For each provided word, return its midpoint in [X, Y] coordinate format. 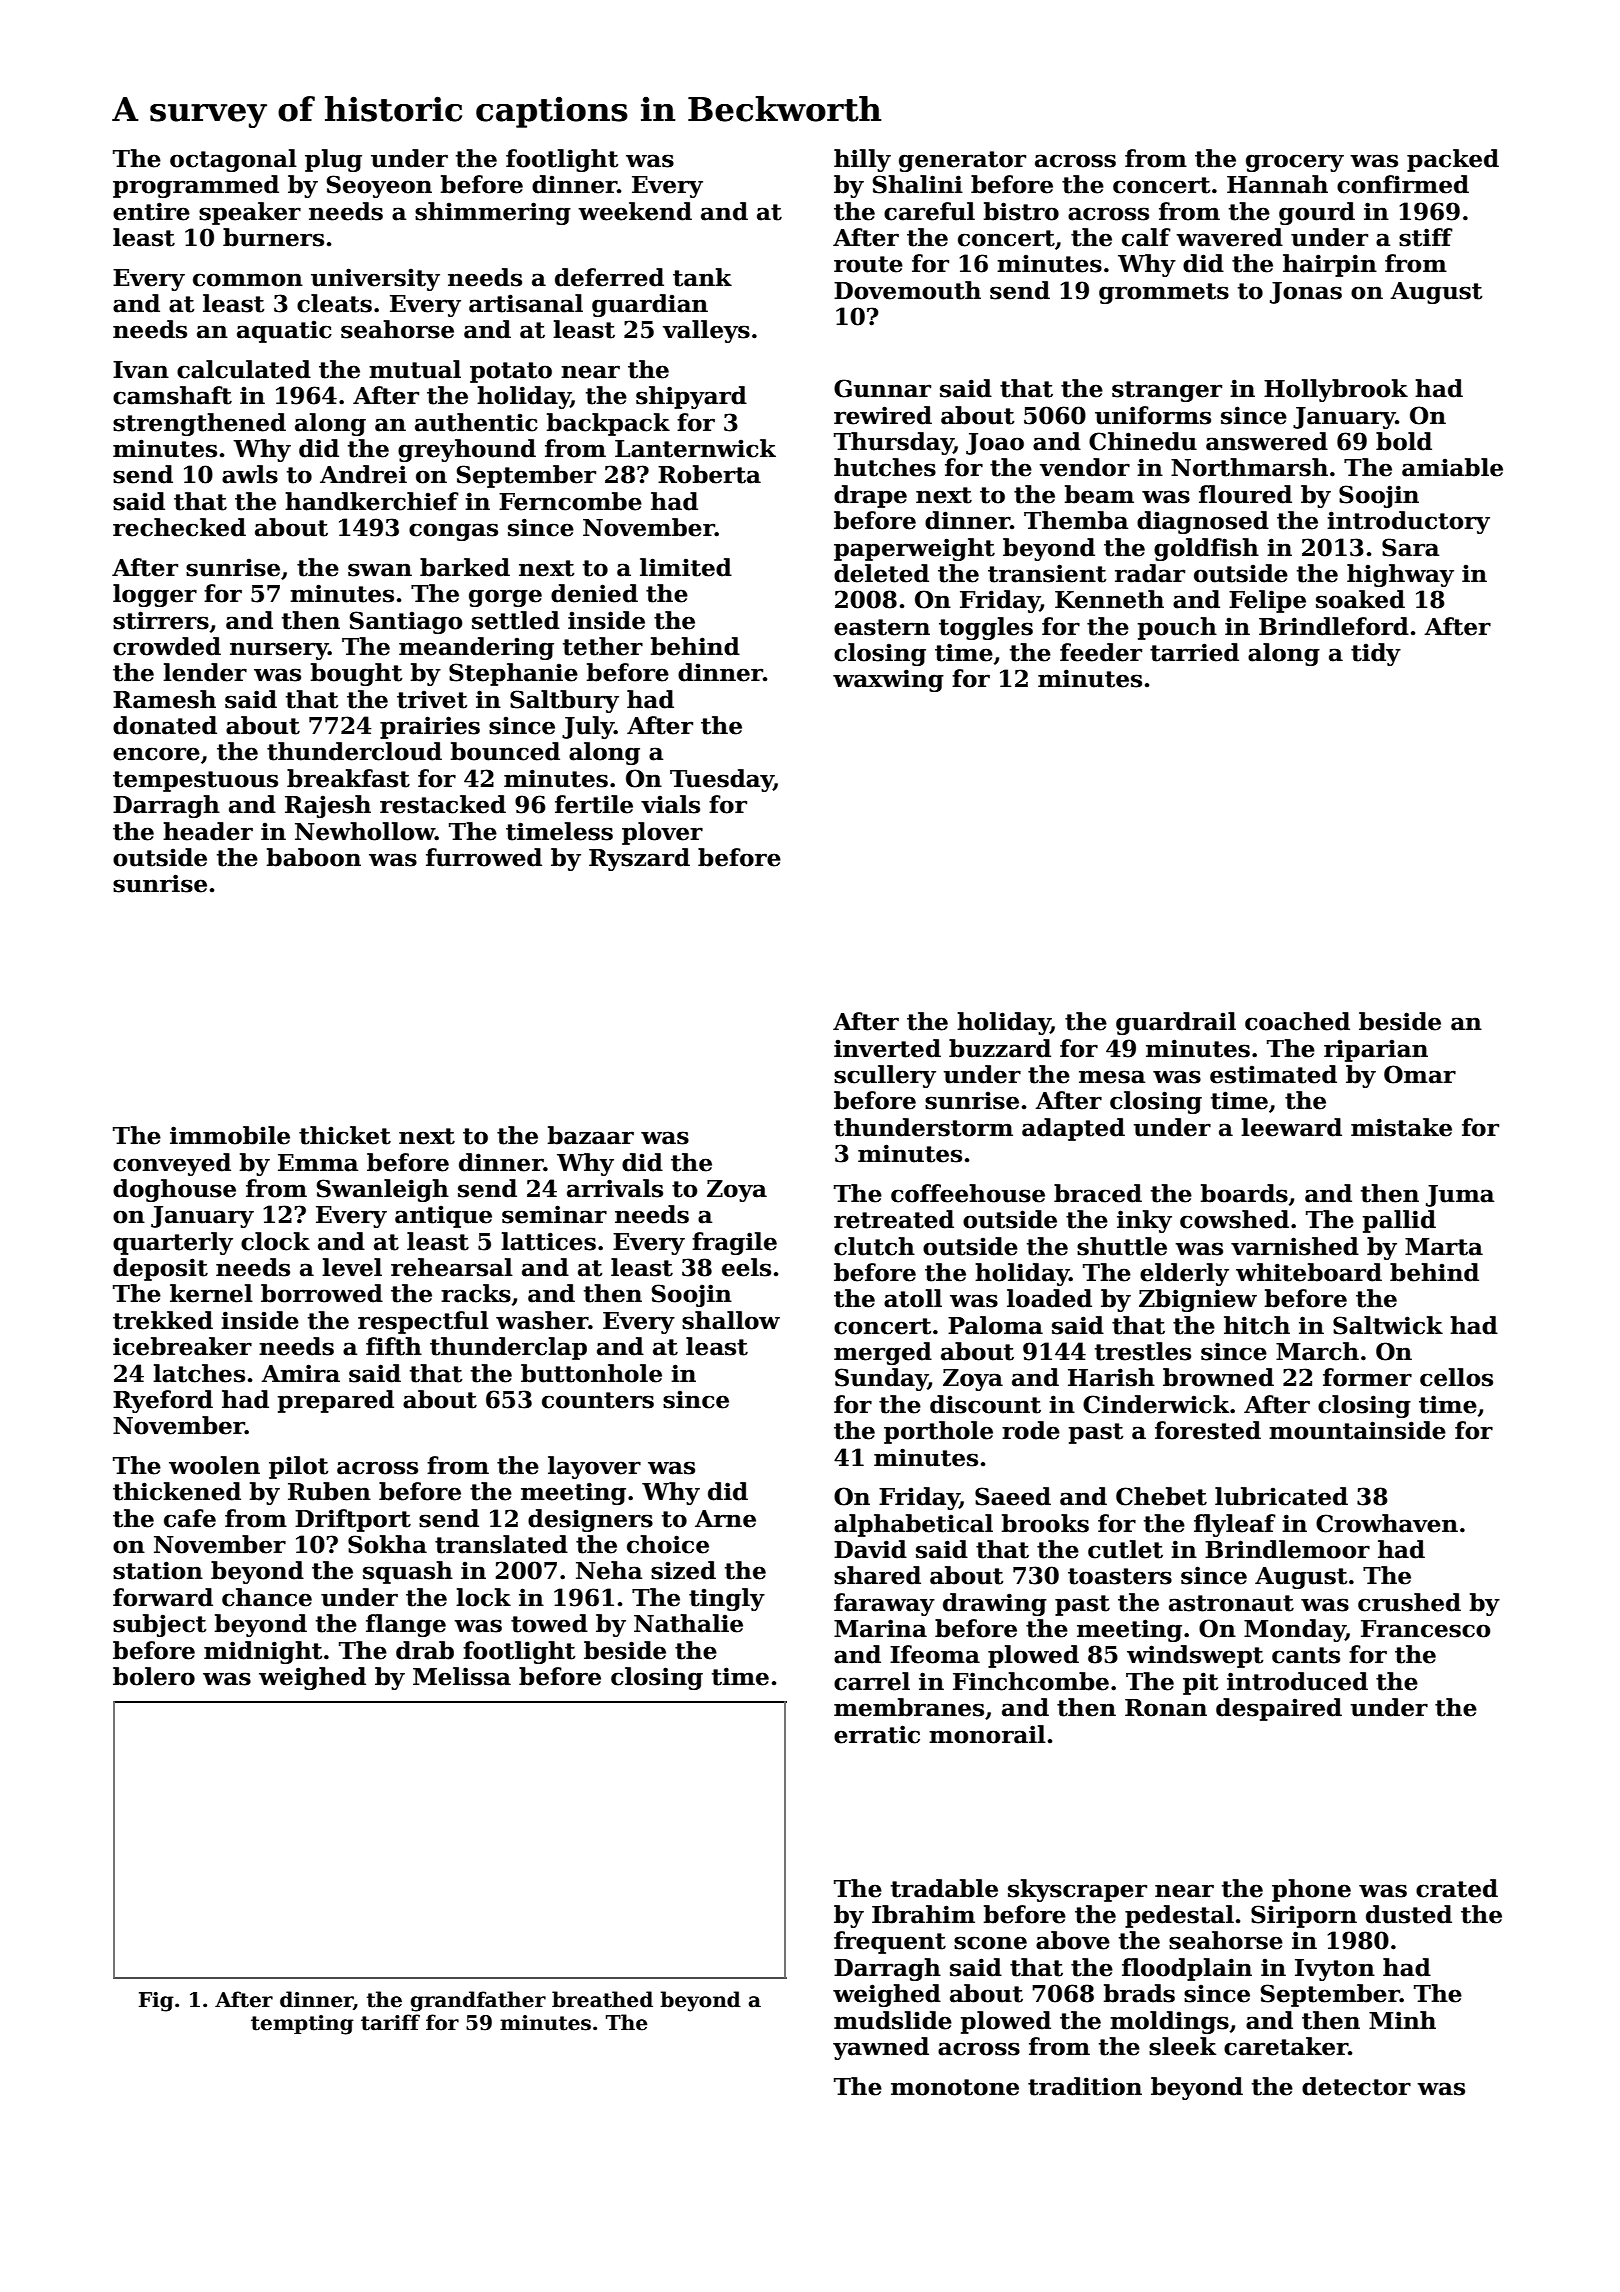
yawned [881, 2048]
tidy [1376, 654]
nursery [279, 651]
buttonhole [591, 1373]
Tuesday [722, 780]
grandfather [478, 2001]
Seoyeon [379, 186]
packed [1453, 160]
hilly [862, 160]
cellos [1456, 1377]
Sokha [387, 1544]
